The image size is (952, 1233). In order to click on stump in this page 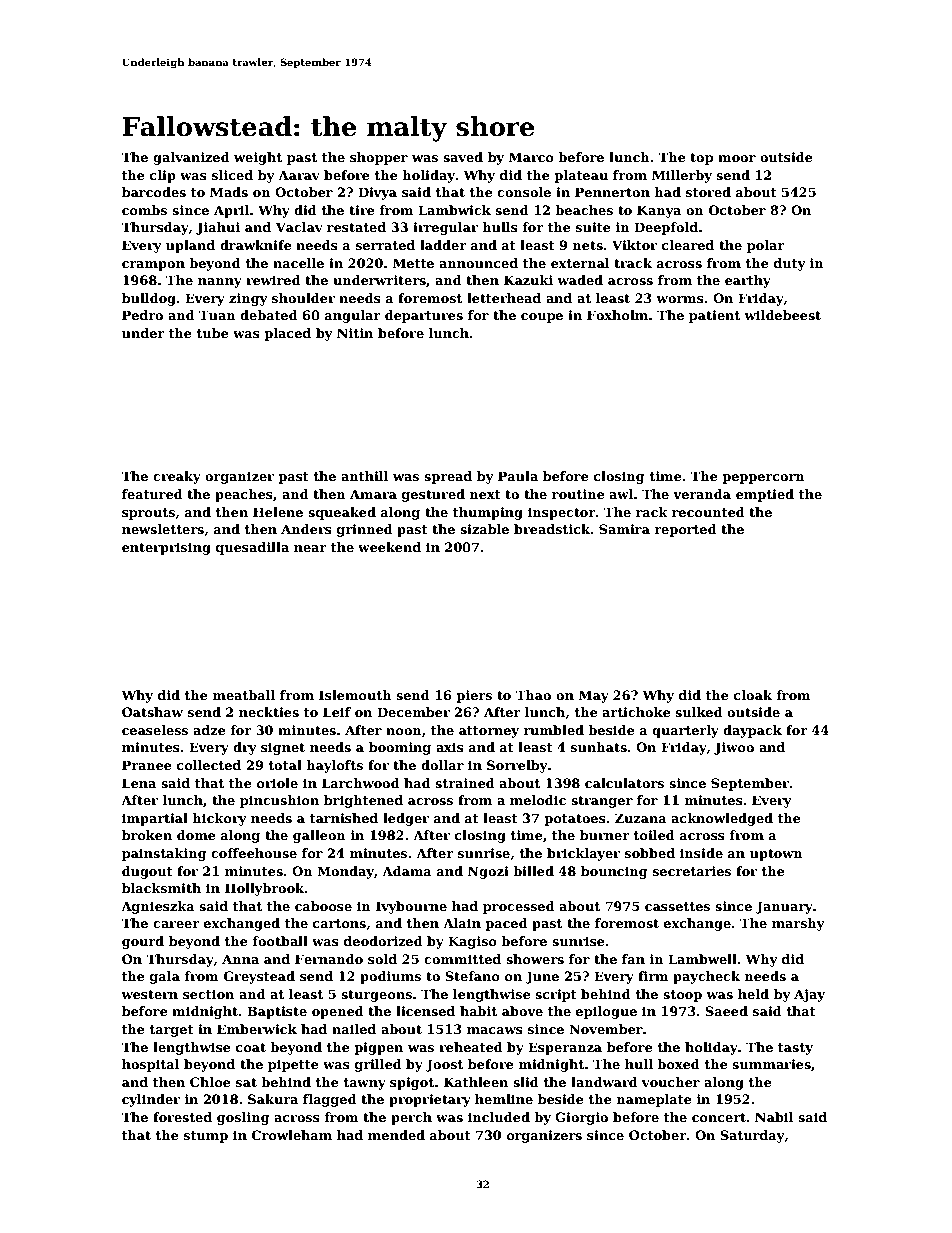, I will do `click(206, 1137)`.
